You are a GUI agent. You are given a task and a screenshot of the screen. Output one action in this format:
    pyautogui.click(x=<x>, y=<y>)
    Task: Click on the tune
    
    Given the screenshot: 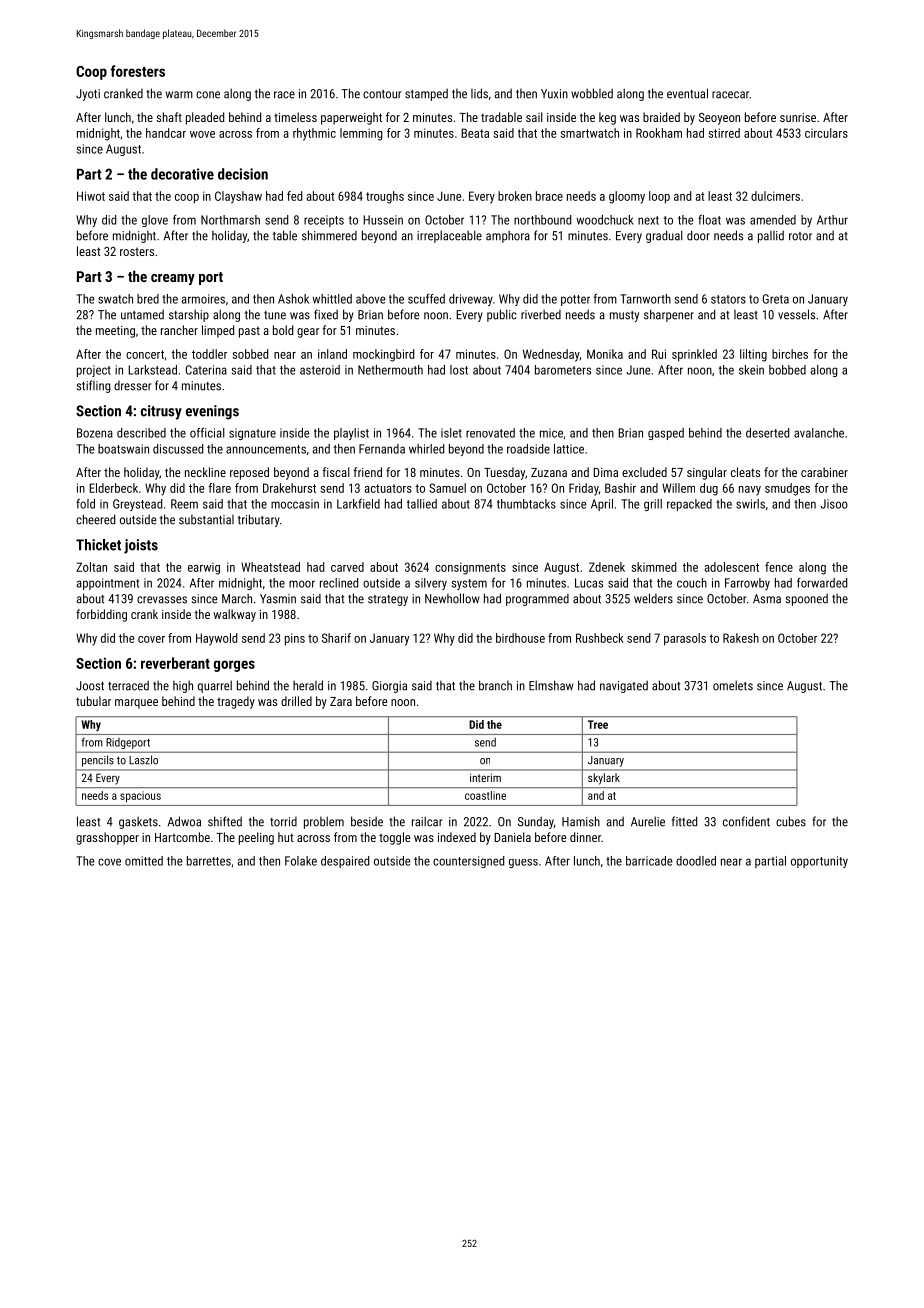 What is the action you would take?
    pyautogui.click(x=275, y=315)
